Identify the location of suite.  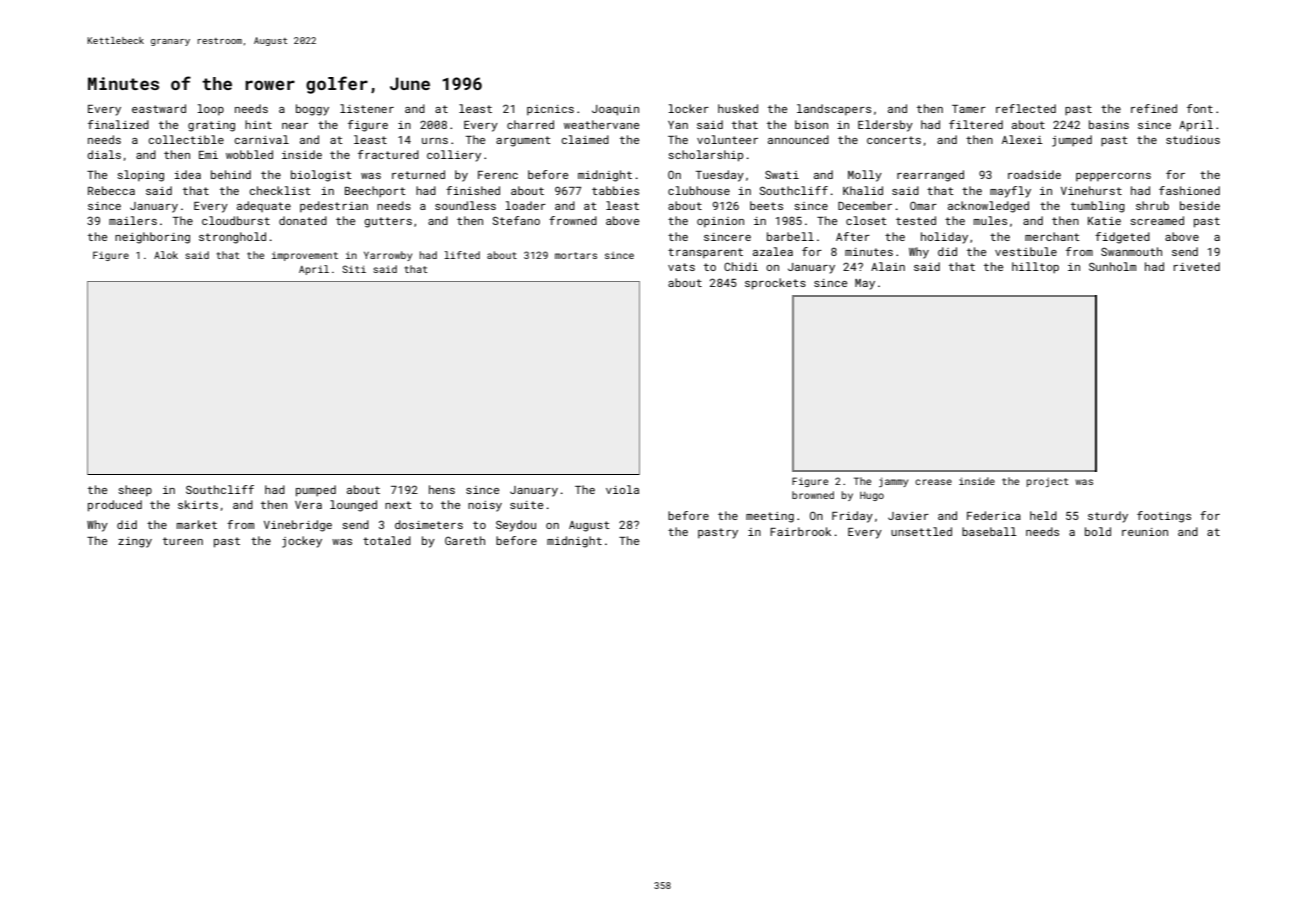
(526, 505).
